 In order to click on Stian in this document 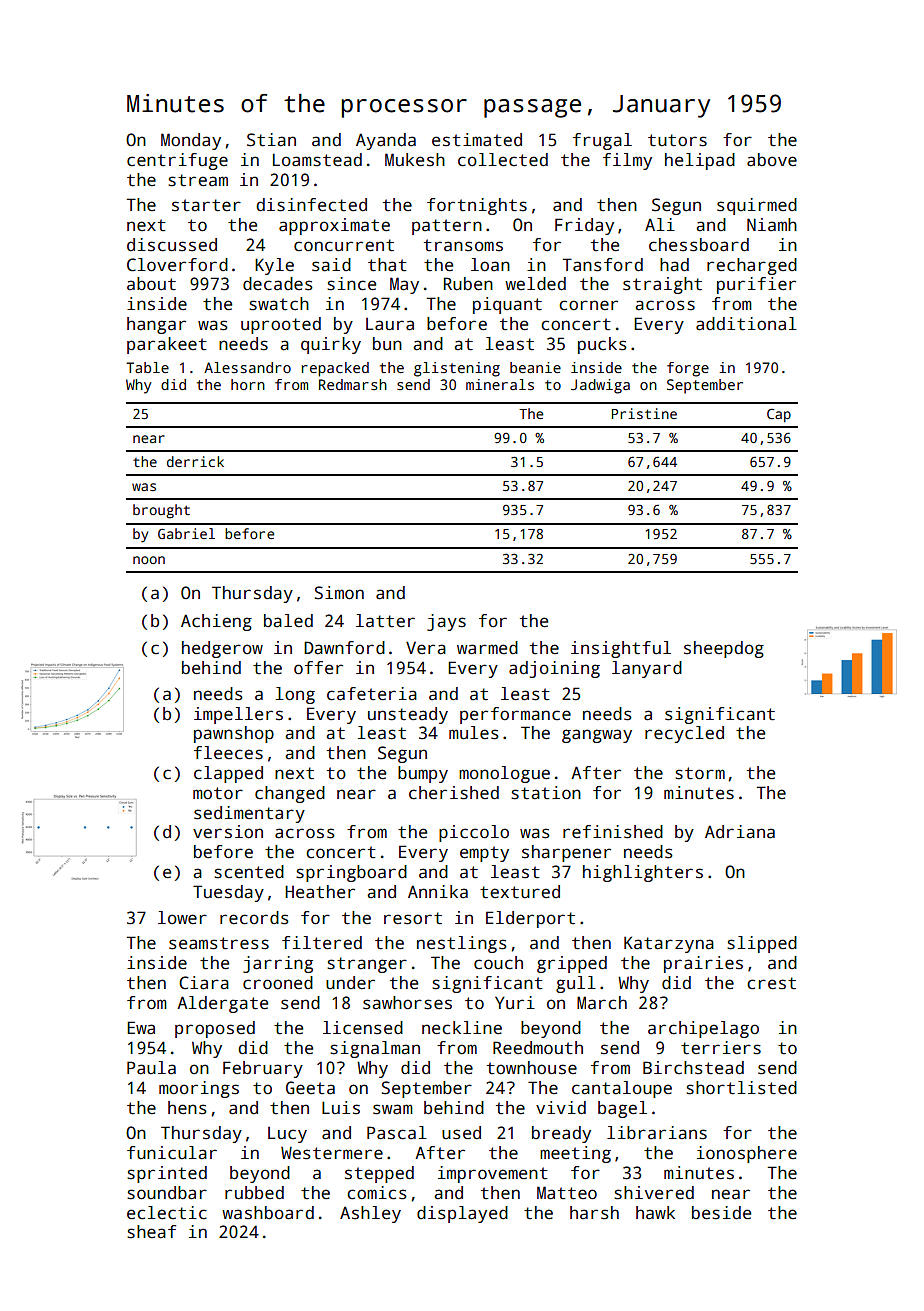, I will do `click(271, 140)`.
